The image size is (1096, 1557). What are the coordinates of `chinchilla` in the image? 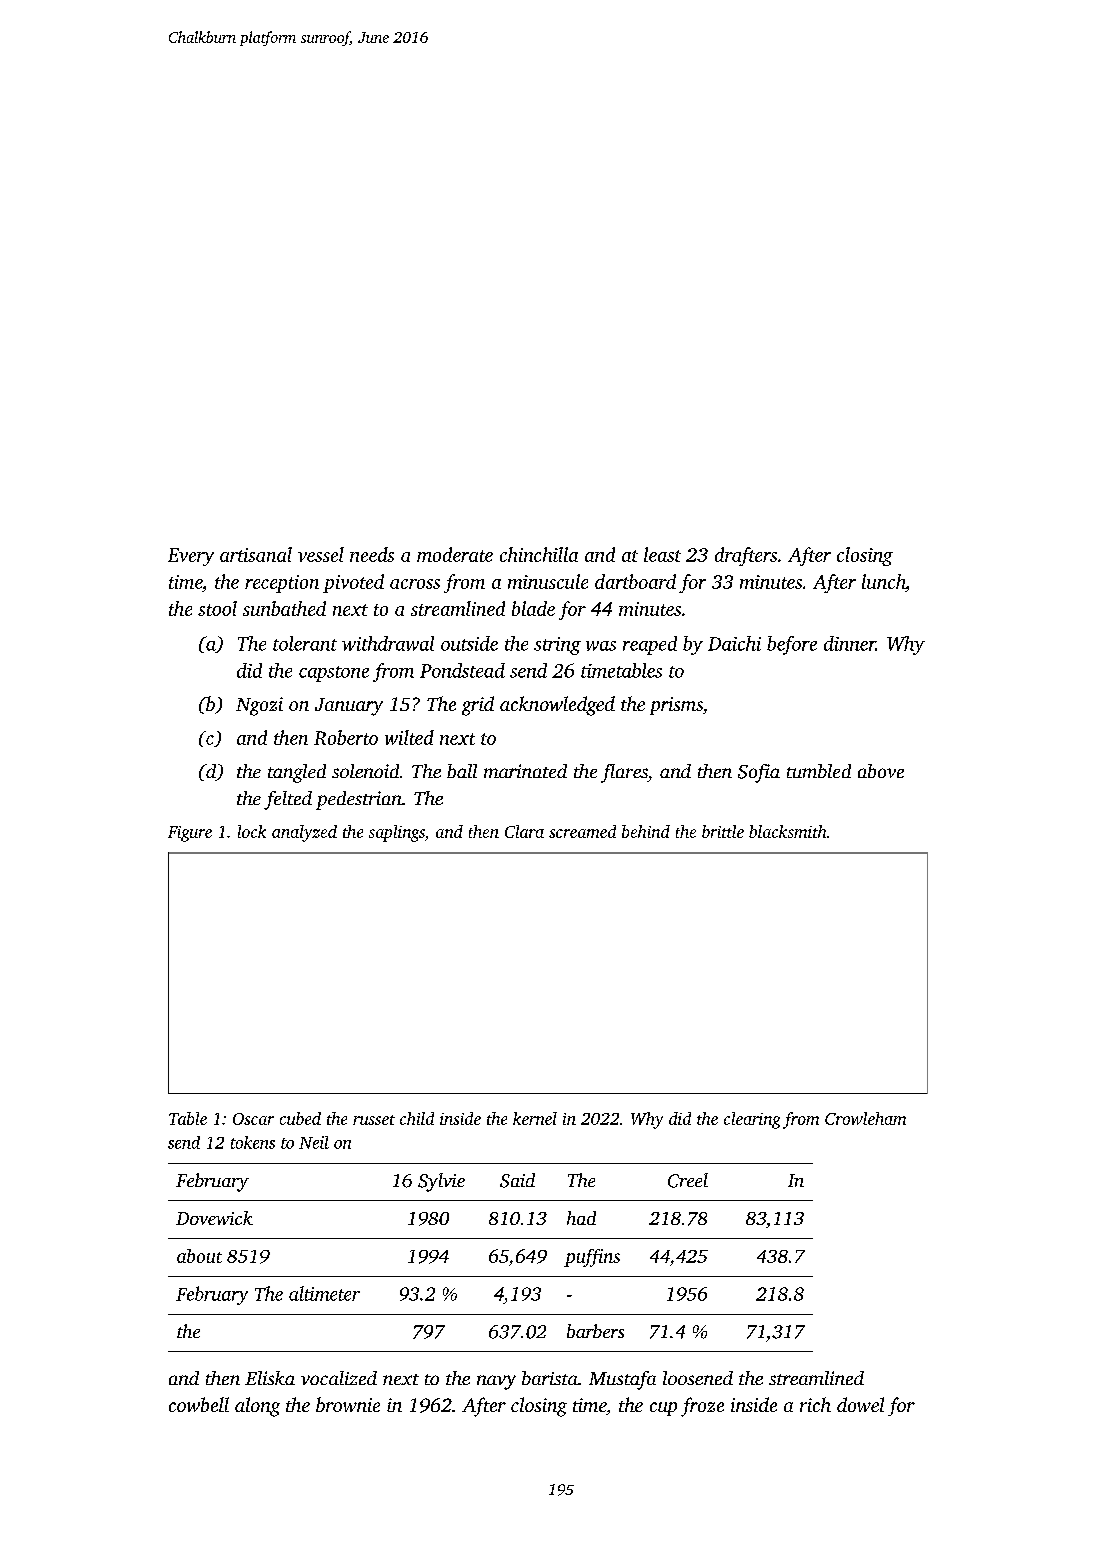 It's located at (539, 554).
